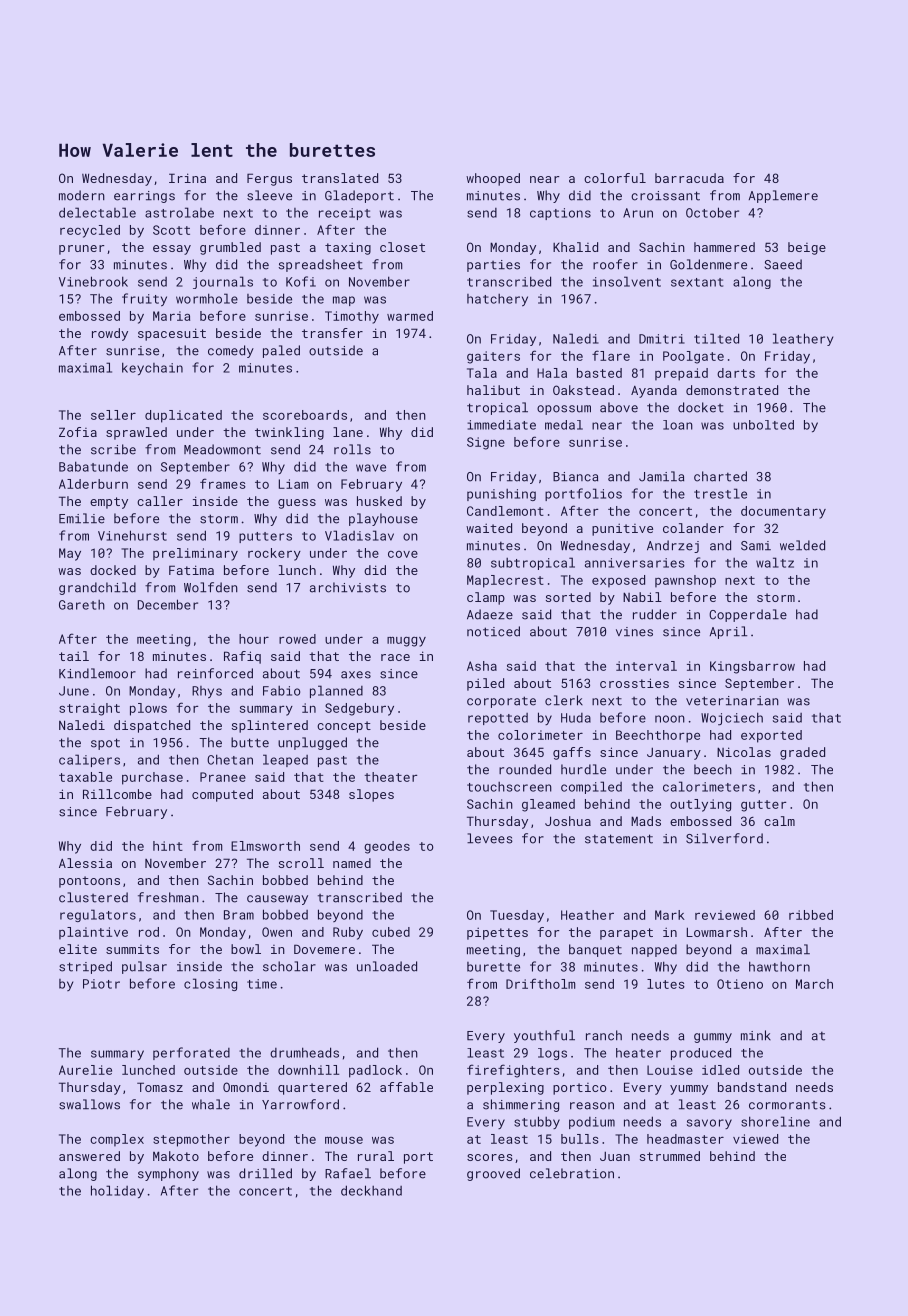 Image resolution: width=908 pixels, height=1316 pixels. I want to click on plows, so click(148, 709).
